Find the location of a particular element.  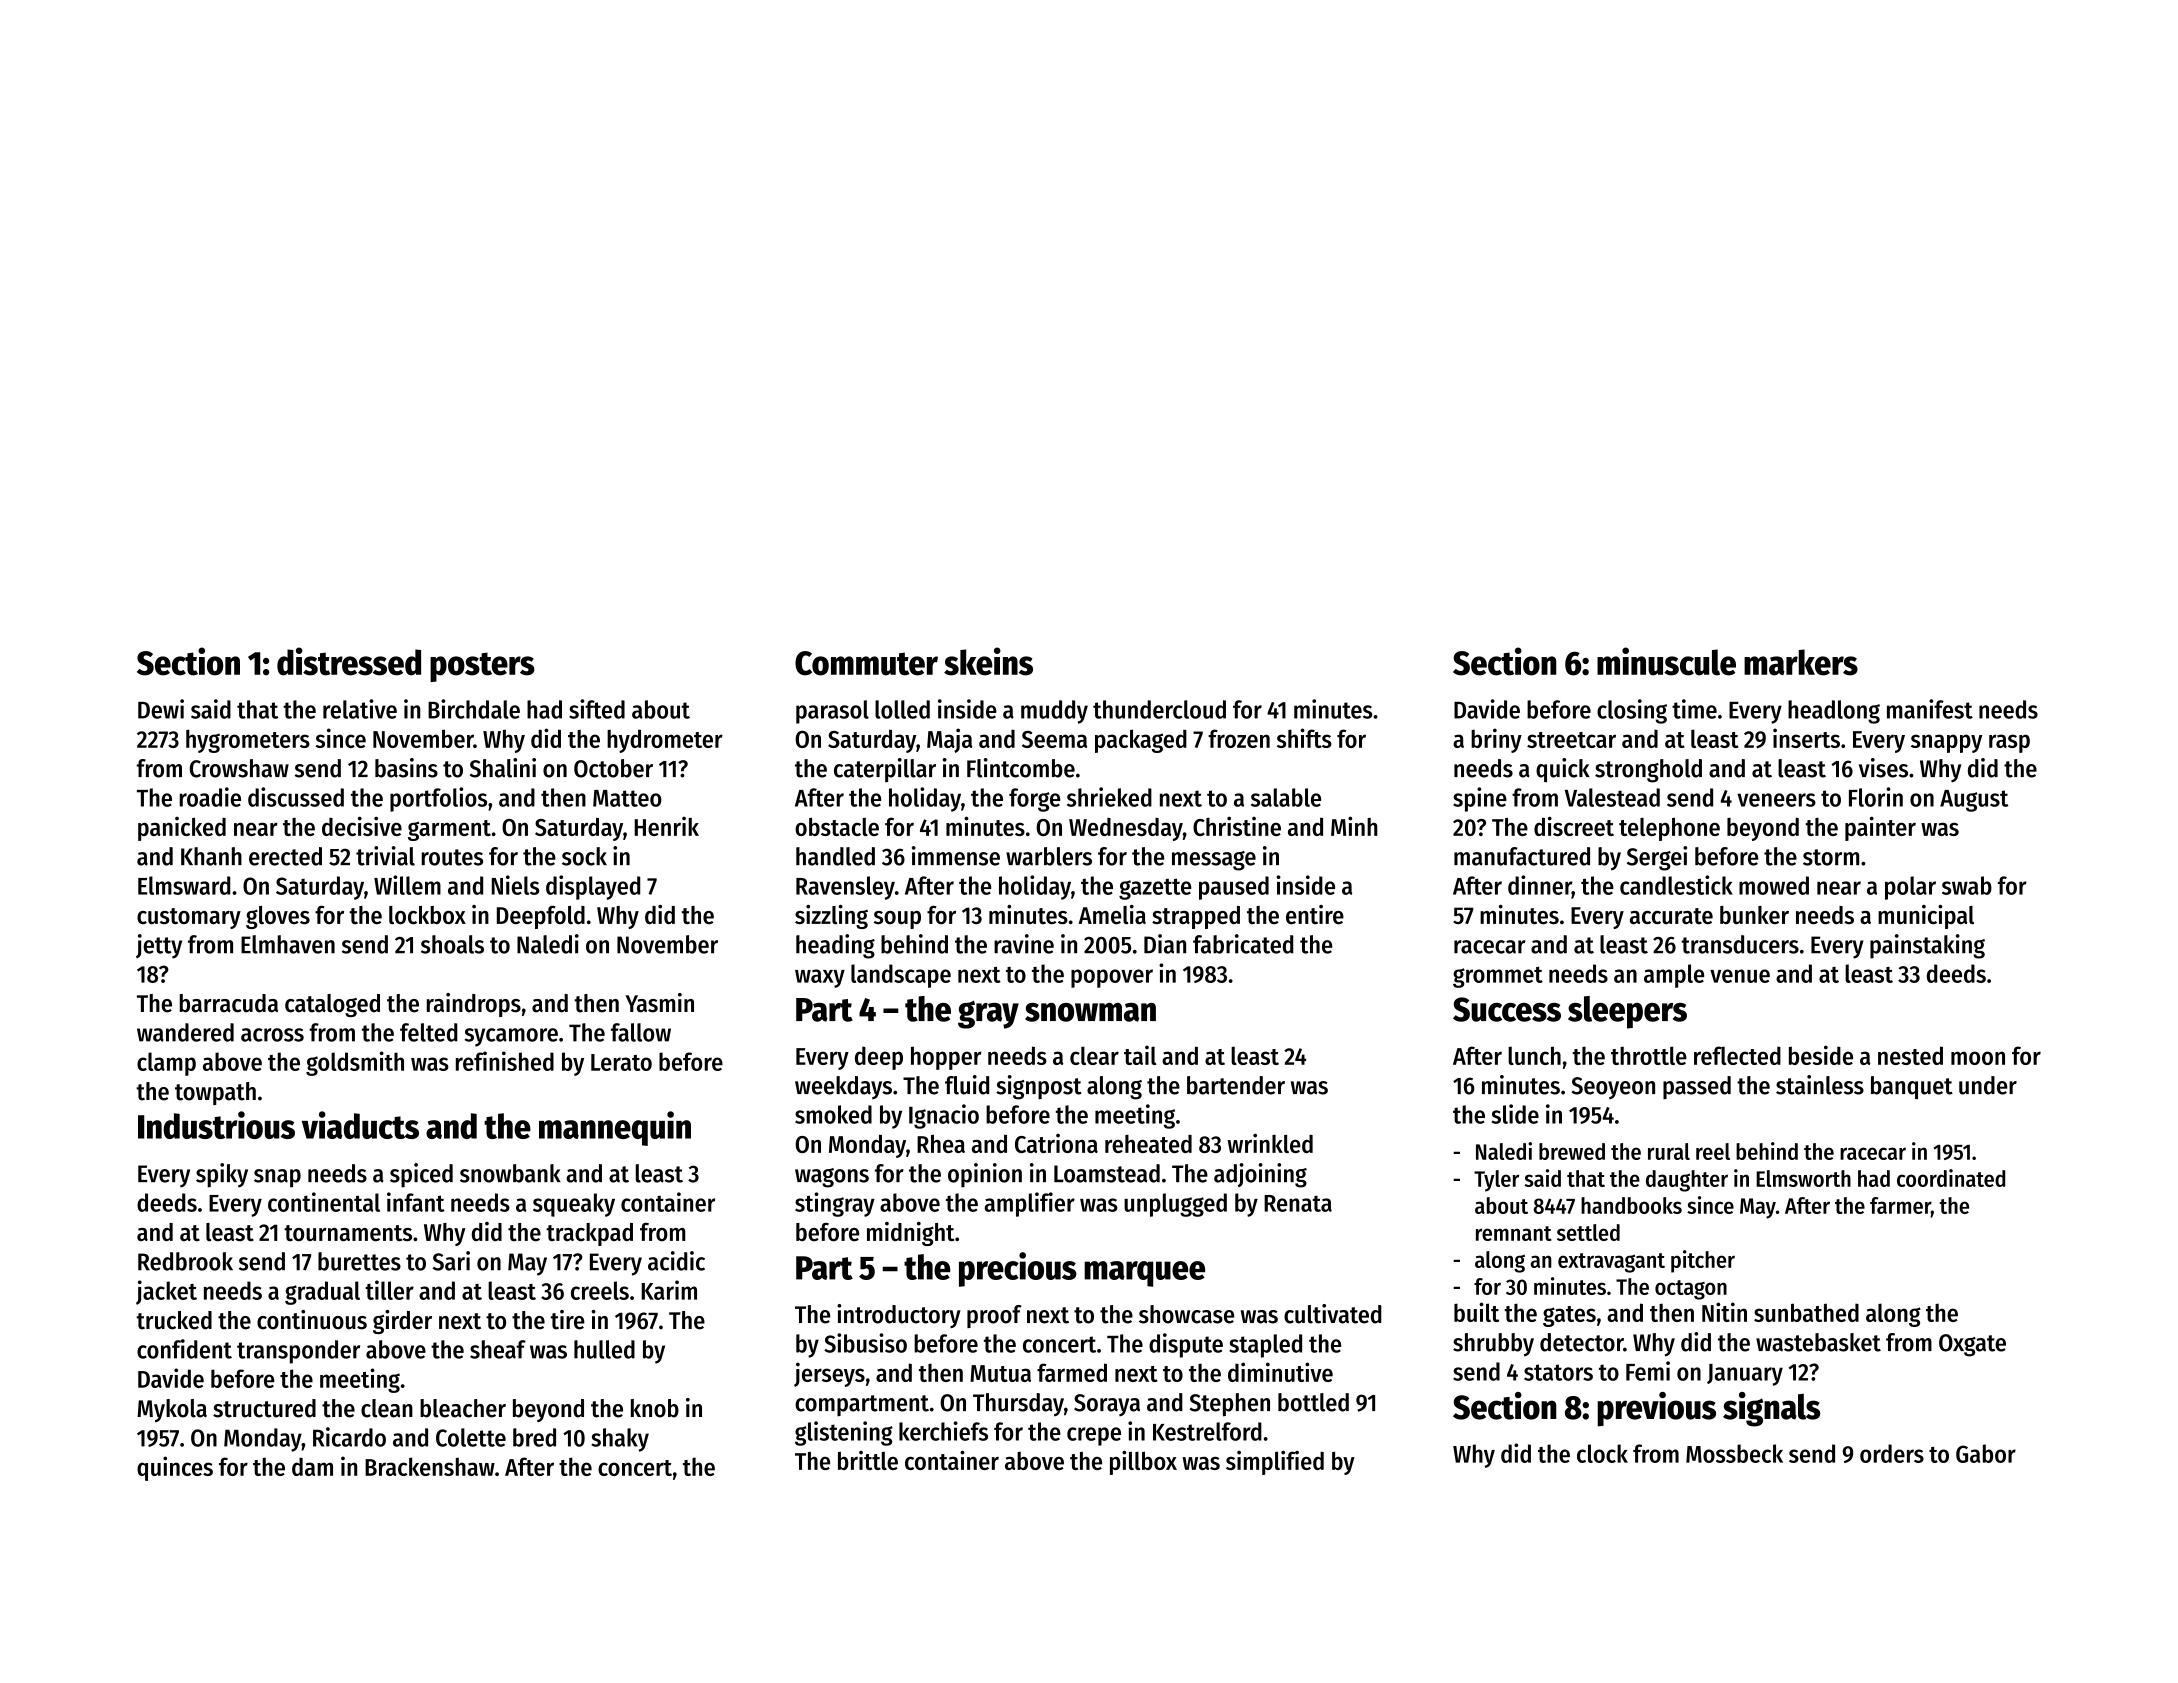

brittle is located at coordinates (868, 1460).
